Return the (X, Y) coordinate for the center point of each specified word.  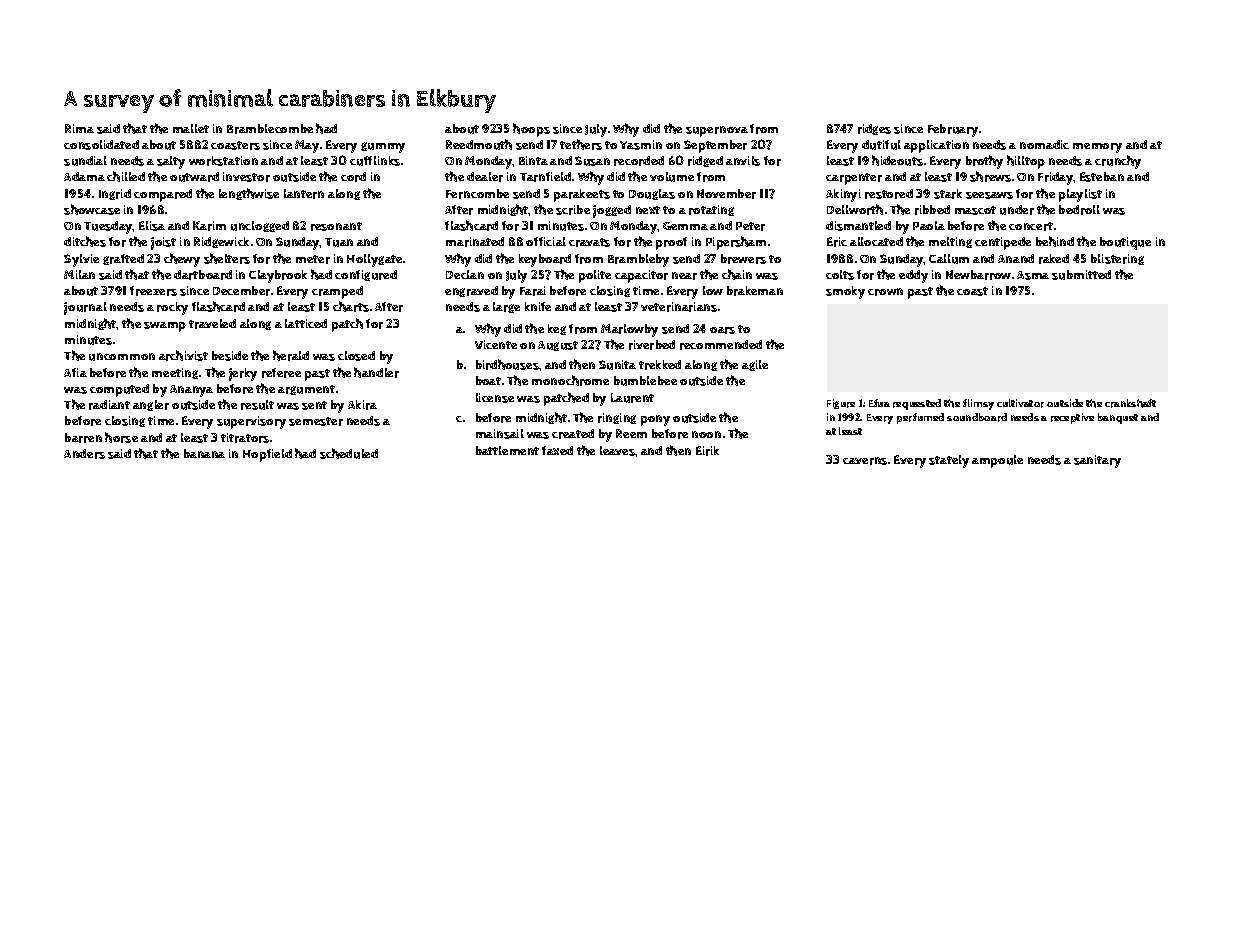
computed (119, 390)
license (495, 398)
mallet (191, 128)
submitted (1081, 275)
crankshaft (1130, 403)
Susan (592, 161)
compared (163, 195)
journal (85, 308)
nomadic (1044, 144)
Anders (84, 454)
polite (595, 276)
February (953, 130)
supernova (717, 131)
